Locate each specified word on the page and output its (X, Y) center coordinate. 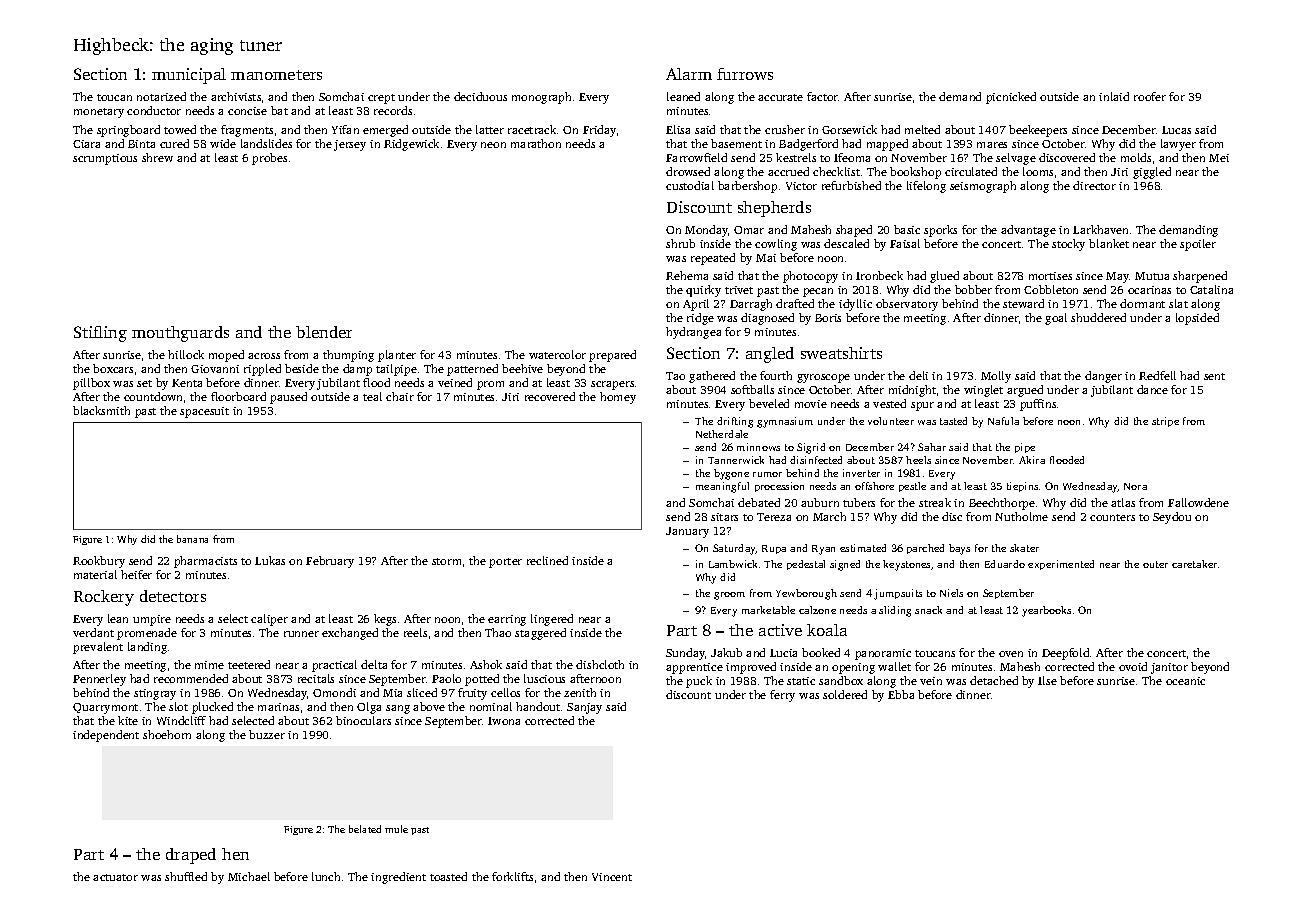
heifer (136, 574)
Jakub (726, 652)
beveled (769, 403)
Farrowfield (696, 157)
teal (372, 396)
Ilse (1047, 680)
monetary (99, 113)
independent (106, 736)
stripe (1165, 422)
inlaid (1114, 96)
